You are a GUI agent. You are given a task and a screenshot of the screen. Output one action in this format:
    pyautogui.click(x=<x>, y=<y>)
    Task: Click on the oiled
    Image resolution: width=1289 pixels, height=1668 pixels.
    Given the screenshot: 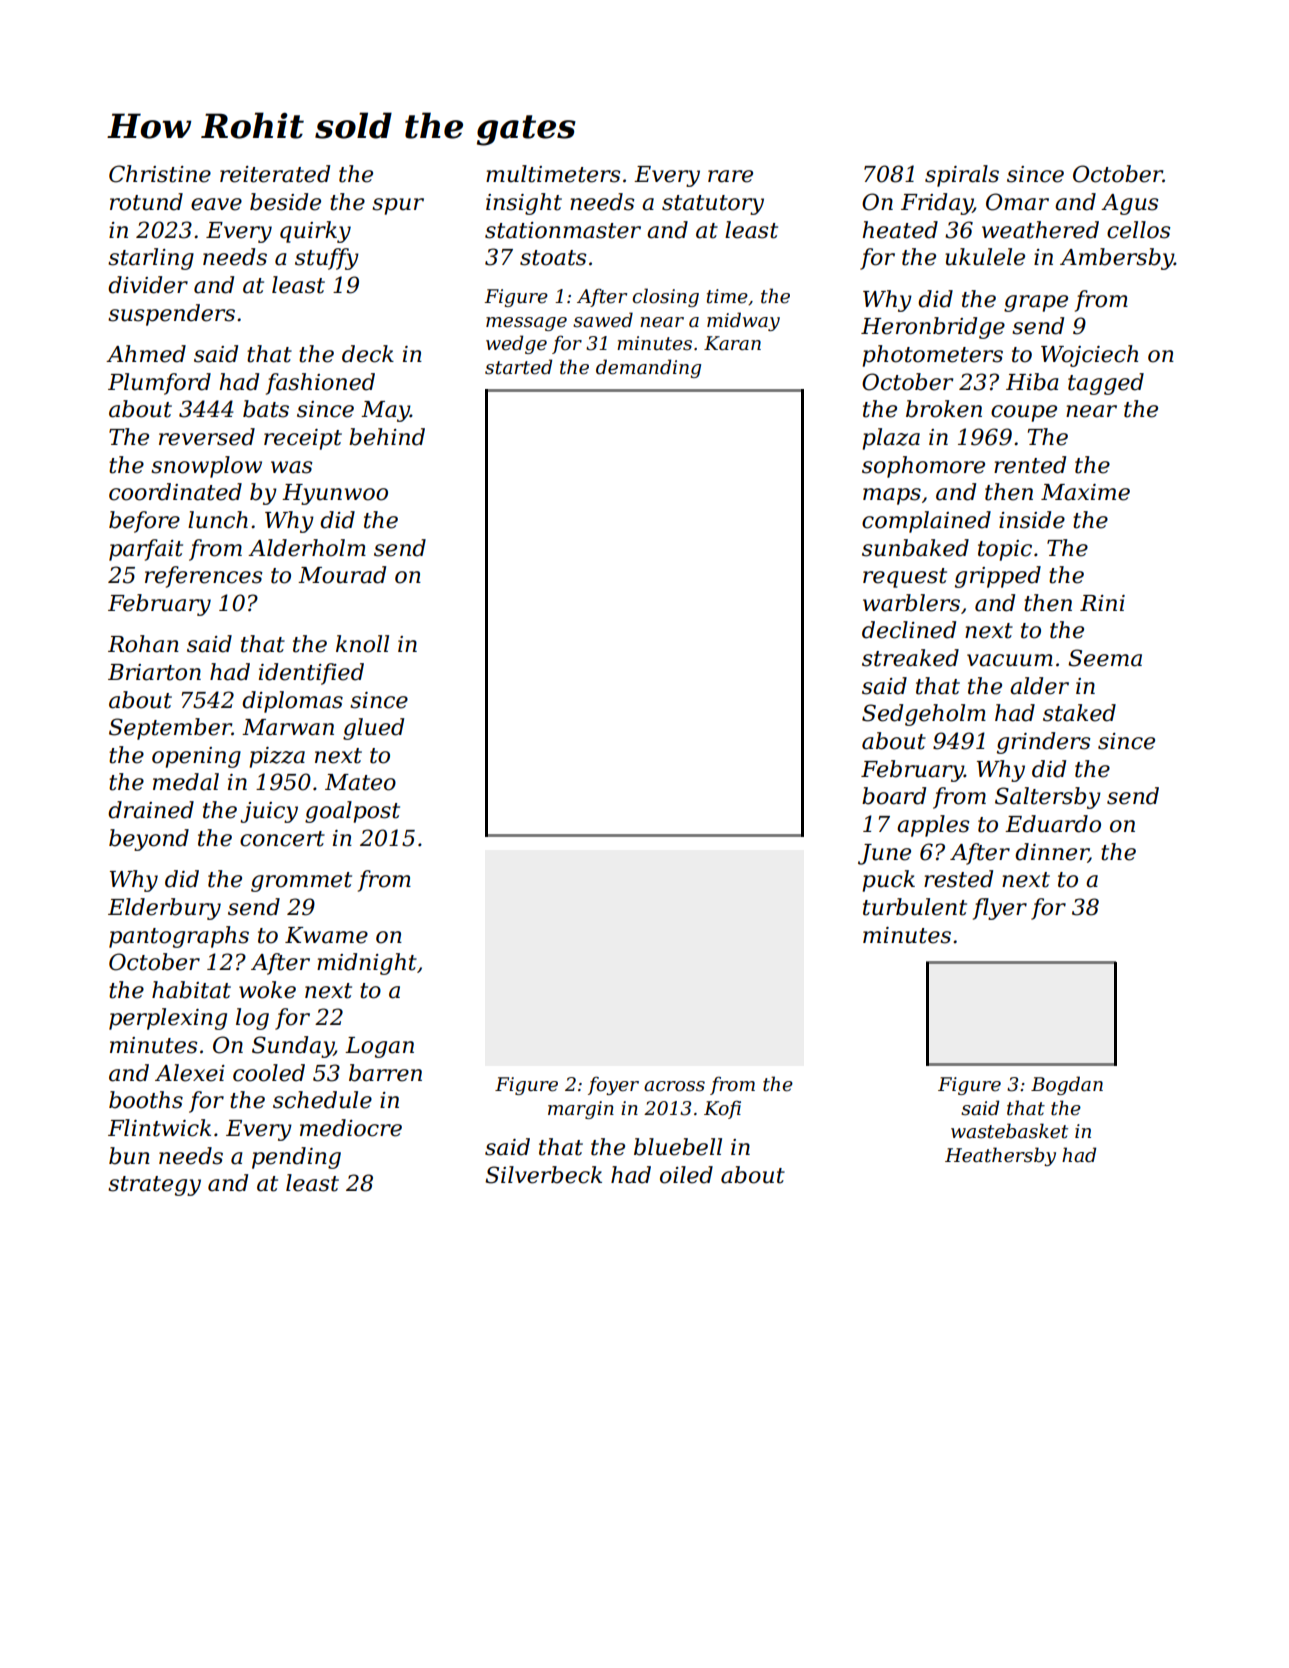 What is the action you would take?
    pyautogui.click(x=686, y=1175)
